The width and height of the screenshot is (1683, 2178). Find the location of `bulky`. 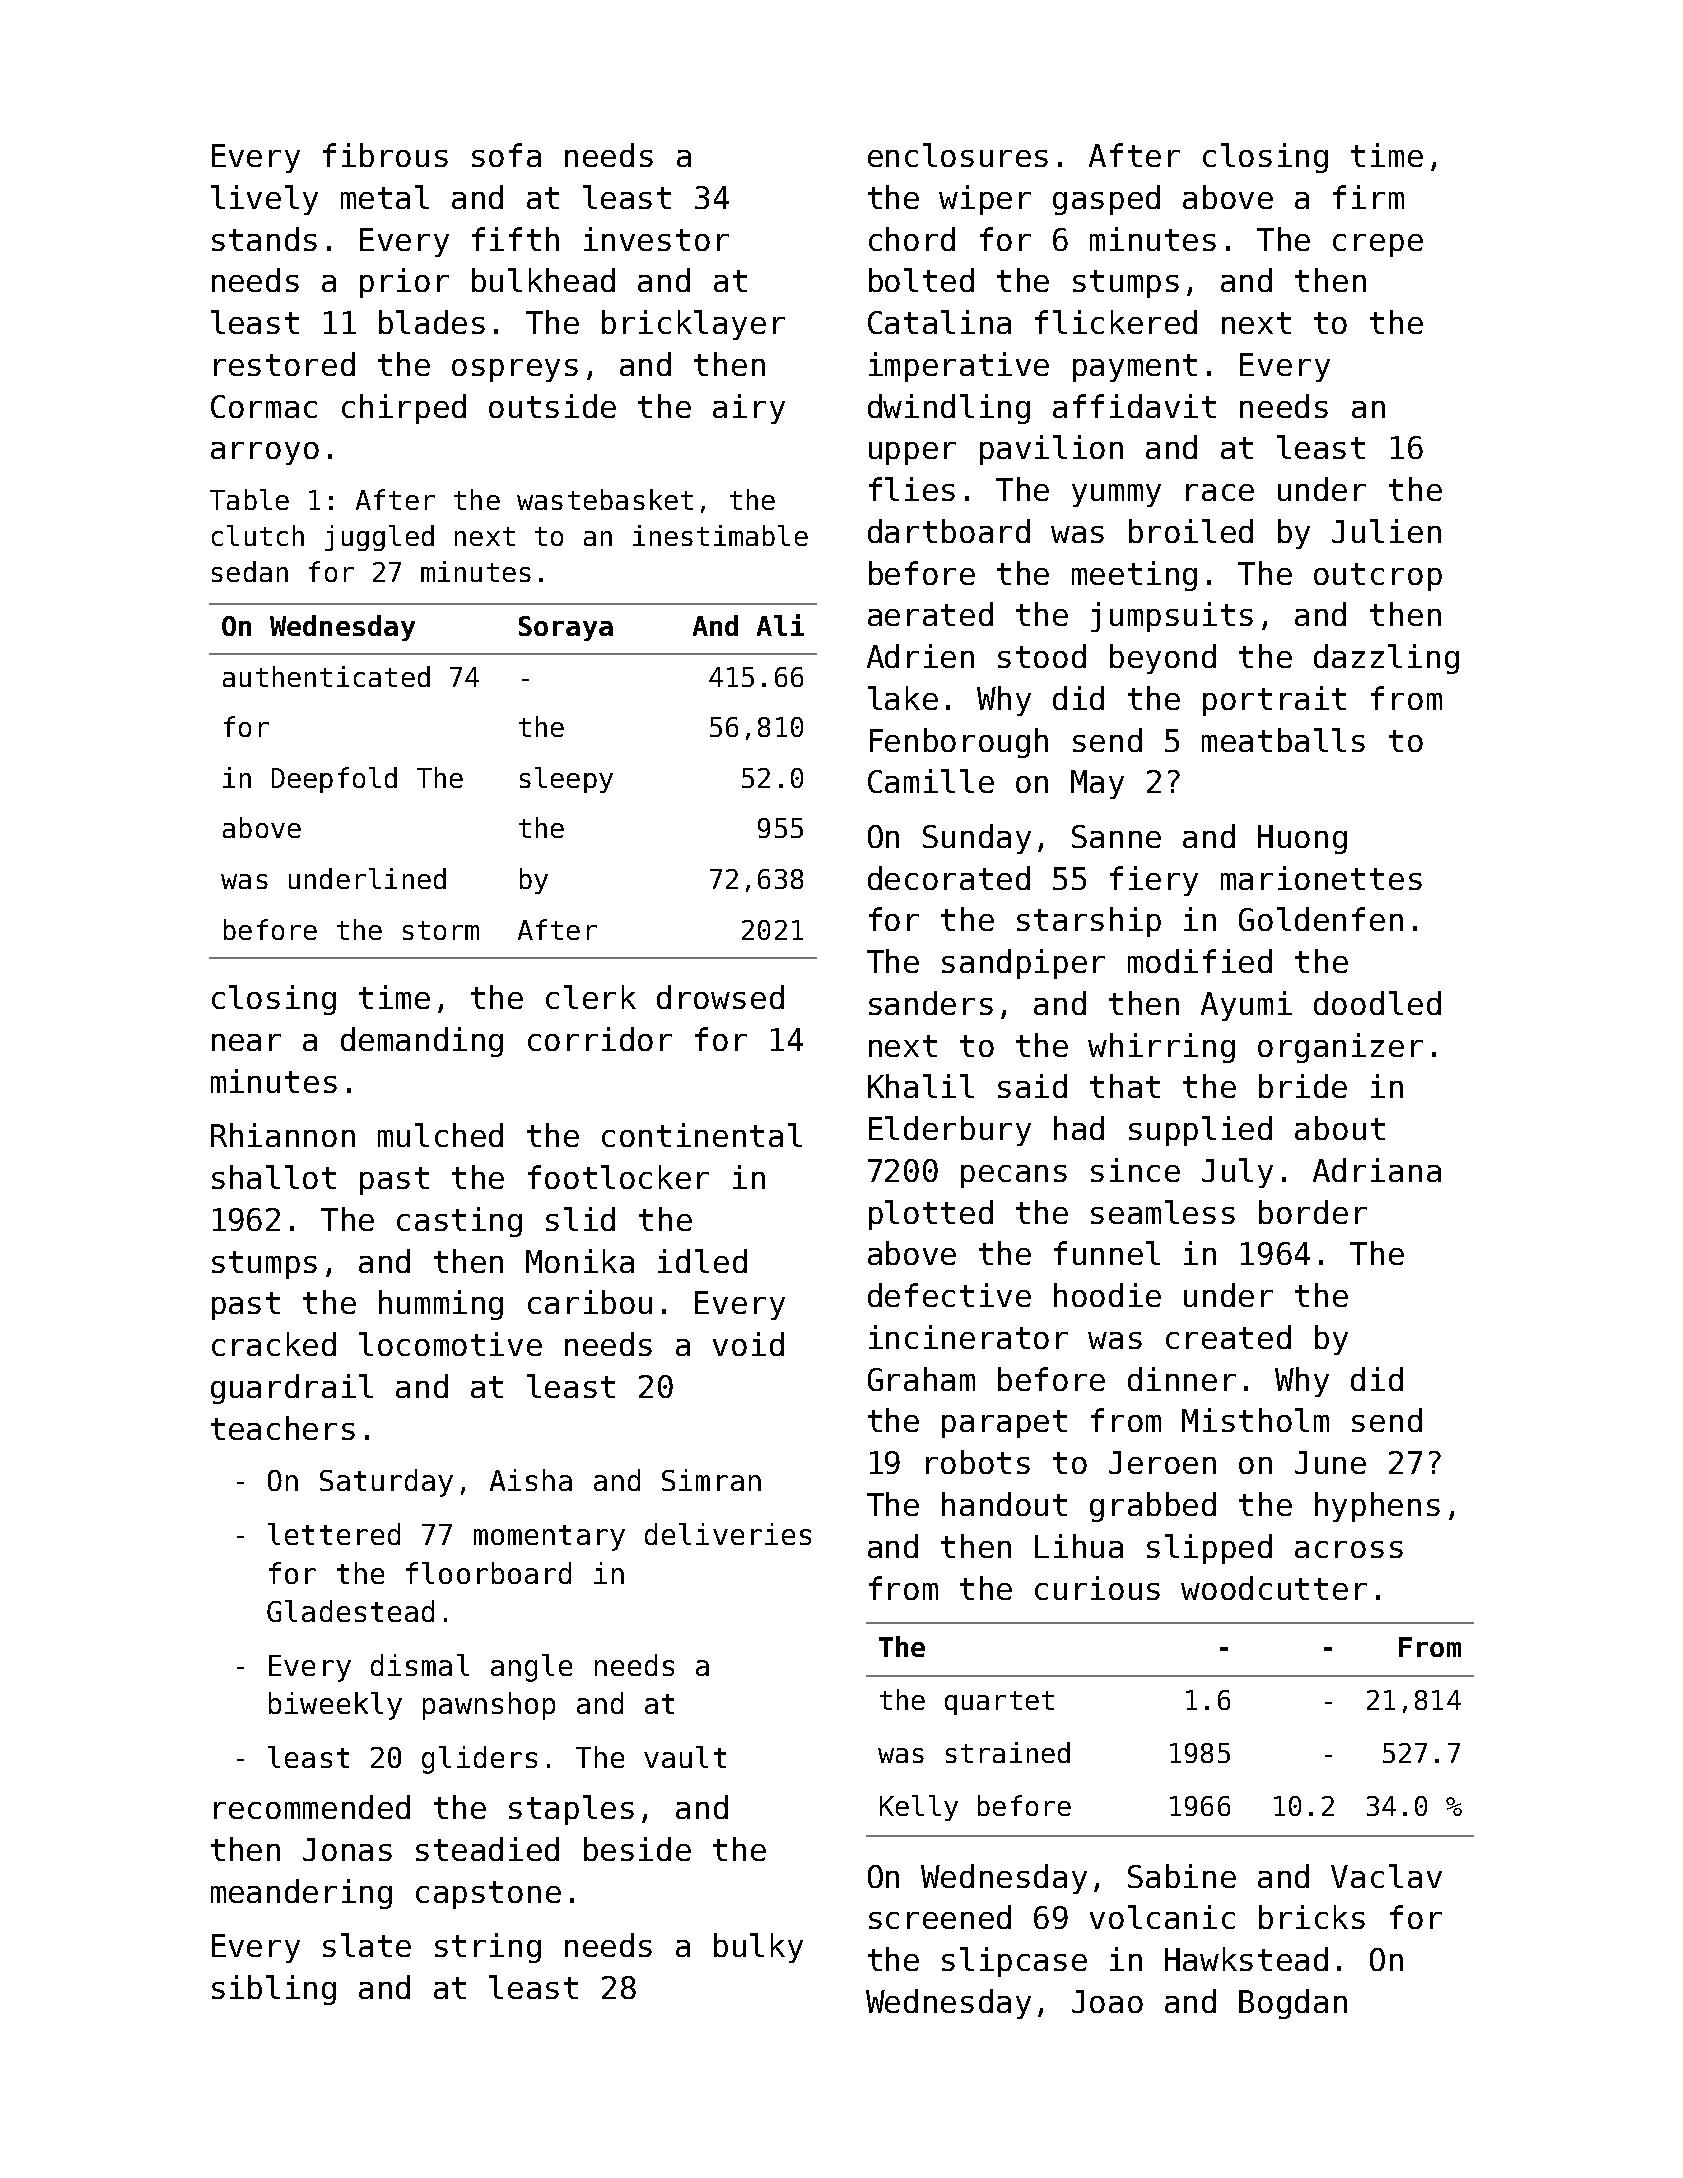

bulky is located at coordinates (758, 1948).
